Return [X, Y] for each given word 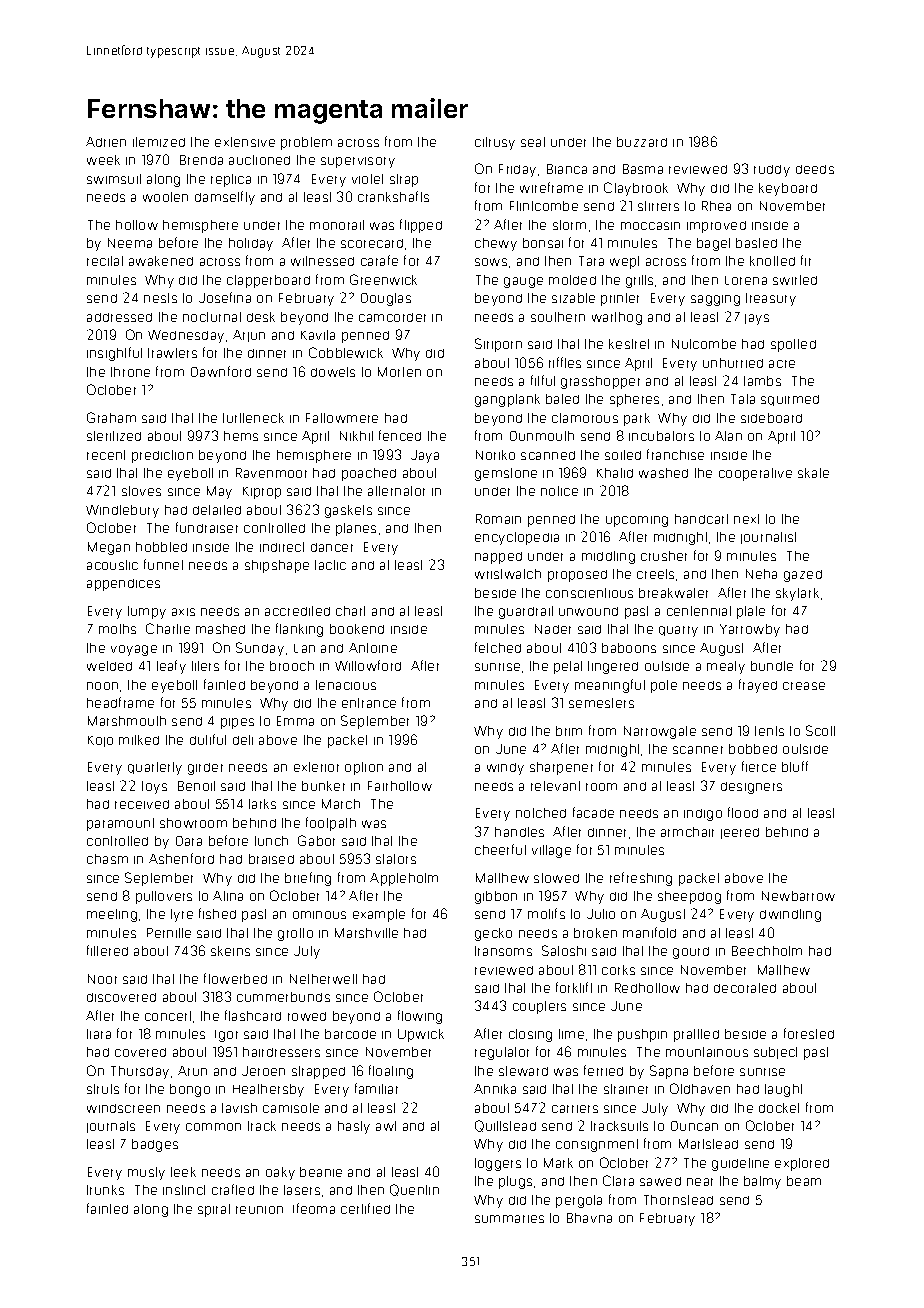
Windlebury [122, 511]
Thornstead [678, 1200]
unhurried [733, 363]
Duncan [694, 1126]
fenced [400, 435]
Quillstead [505, 1126]
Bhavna [589, 1218]
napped [498, 558]
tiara [99, 1034]
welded [109, 666]
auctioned [259, 160]
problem [306, 143]
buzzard [642, 142]
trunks [105, 1190]
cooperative [755, 474]
